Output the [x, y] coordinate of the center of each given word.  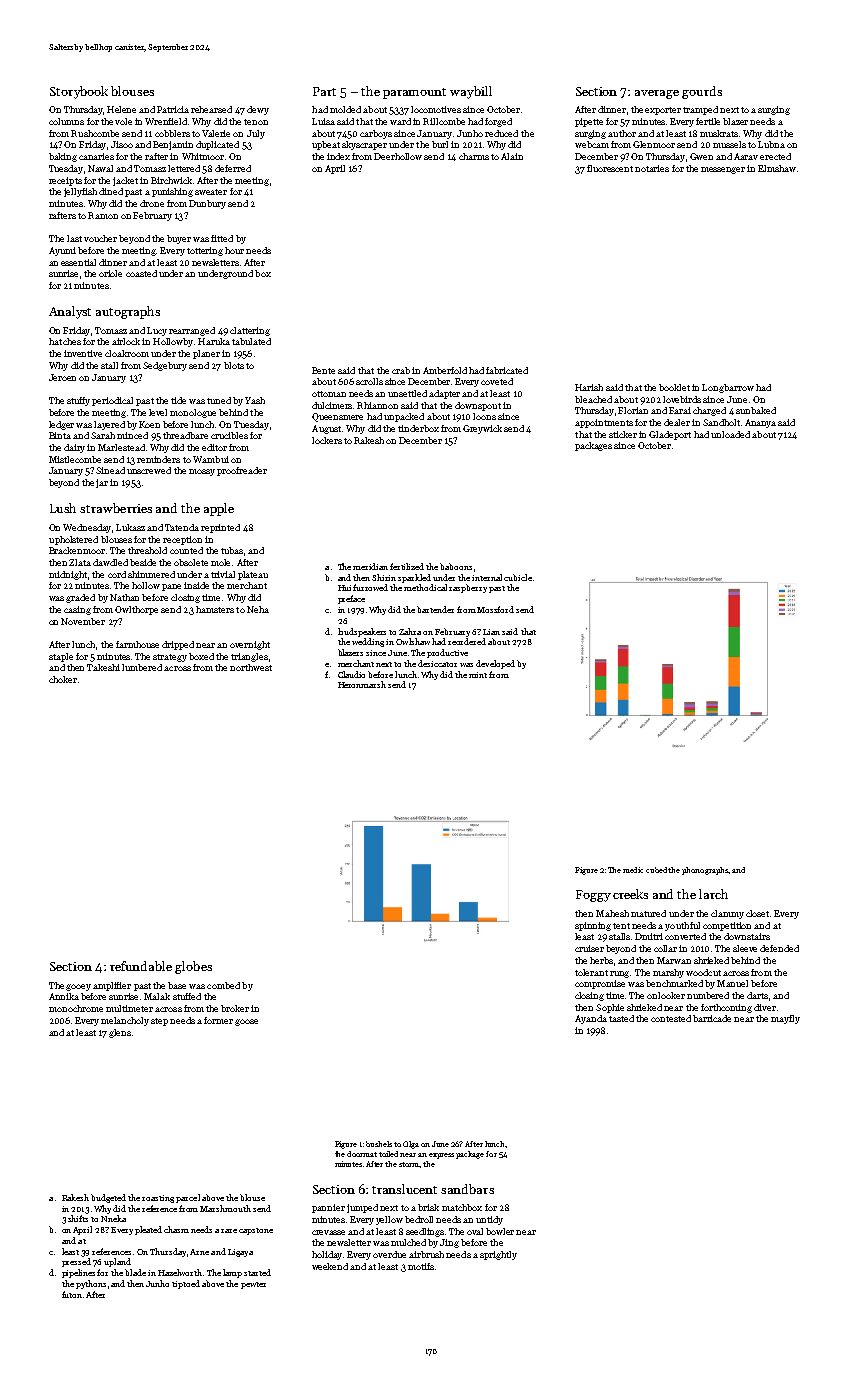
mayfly [785, 1019]
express [441, 1156]
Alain [512, 156]
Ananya [760, 423]
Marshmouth [225, 1208]
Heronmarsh [362, 684]
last [74, 238]
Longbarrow [728, 388]
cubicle [518, 577]
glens [120, 1033]
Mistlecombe [75, 459]
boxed [201, 656]
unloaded [730, 434]
